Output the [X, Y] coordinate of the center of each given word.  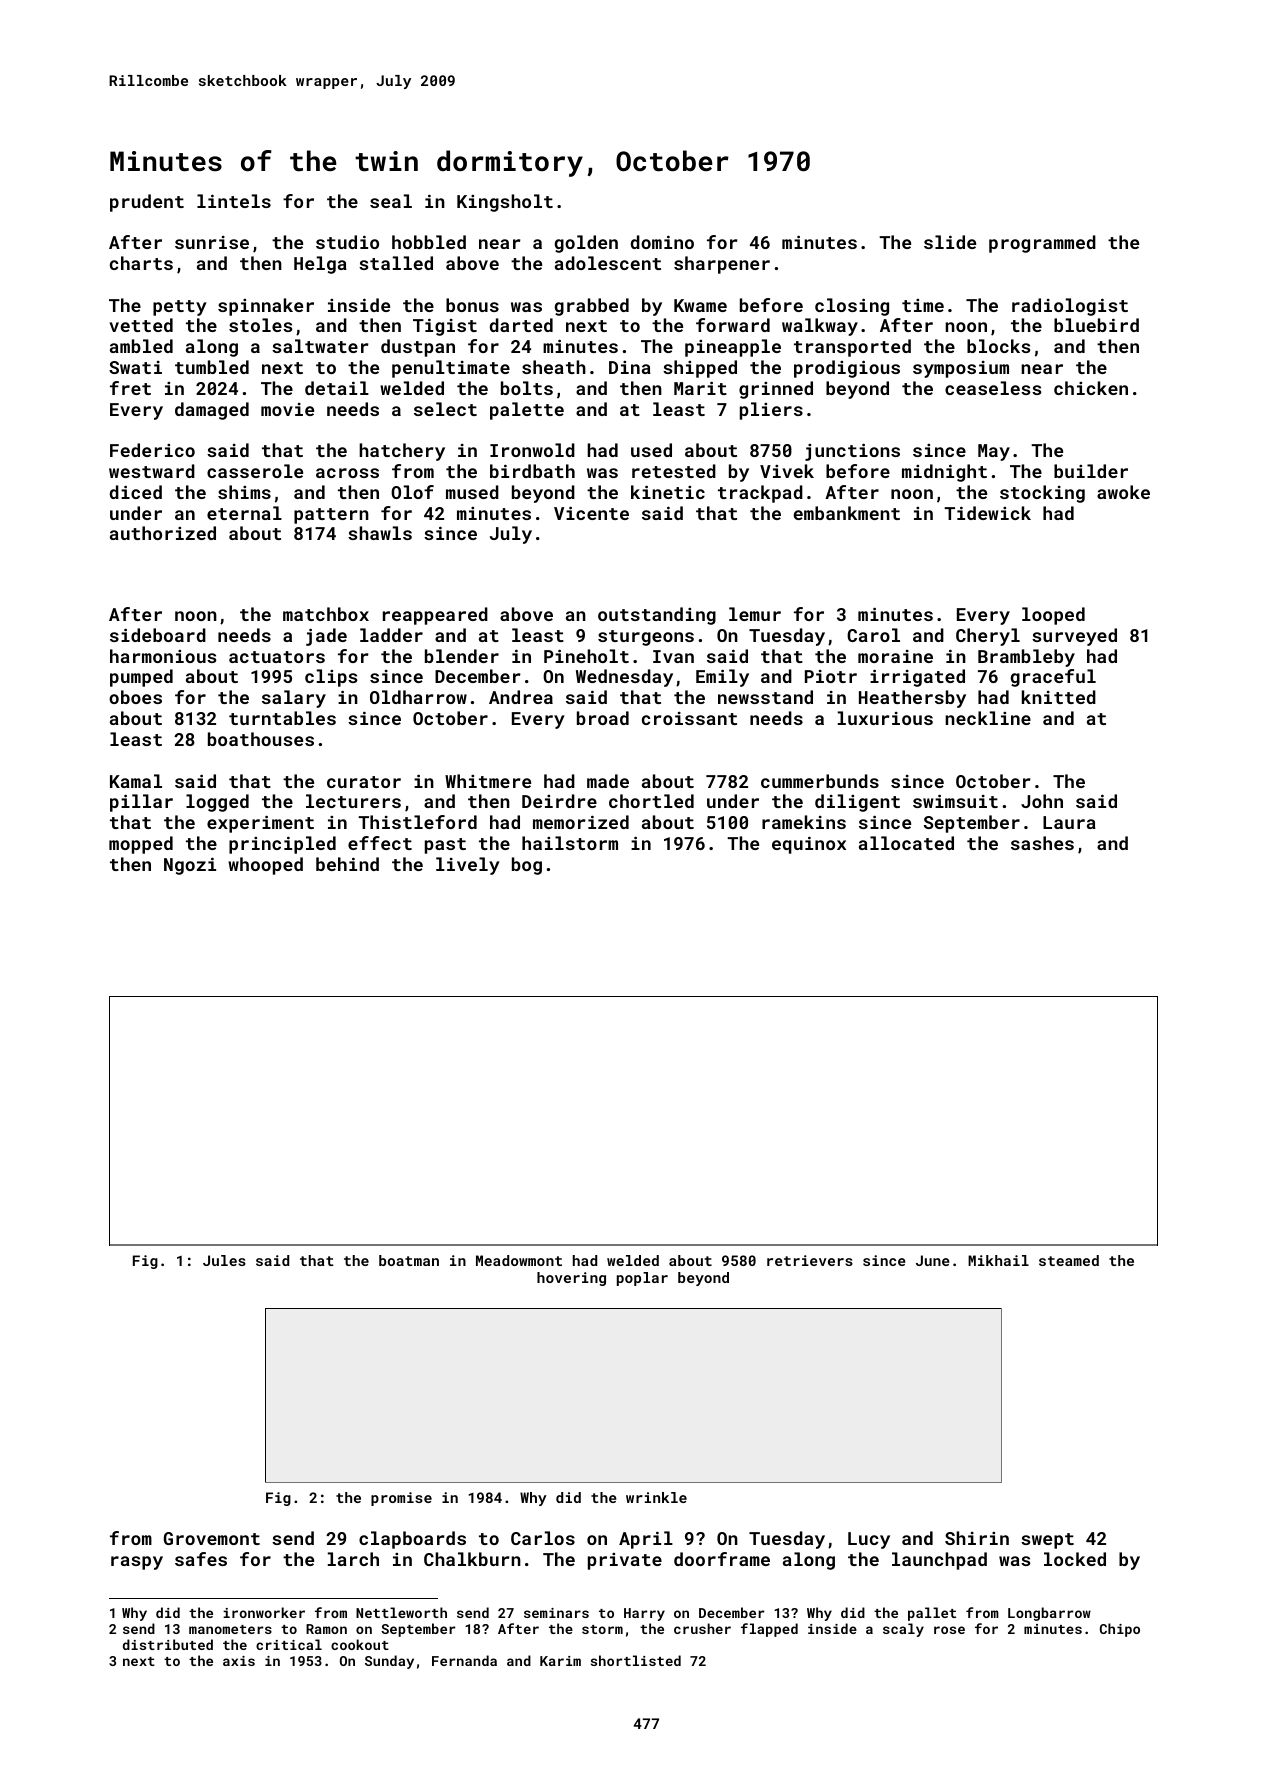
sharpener [722, 265]
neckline [988, 718]
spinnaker [266, 307]
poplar [642, 1279]
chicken [1091, 388]
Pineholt [586, 656]
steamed [1069, 1260]
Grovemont [212, 1538]
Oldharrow [418, 697]
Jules [224, 1260]
